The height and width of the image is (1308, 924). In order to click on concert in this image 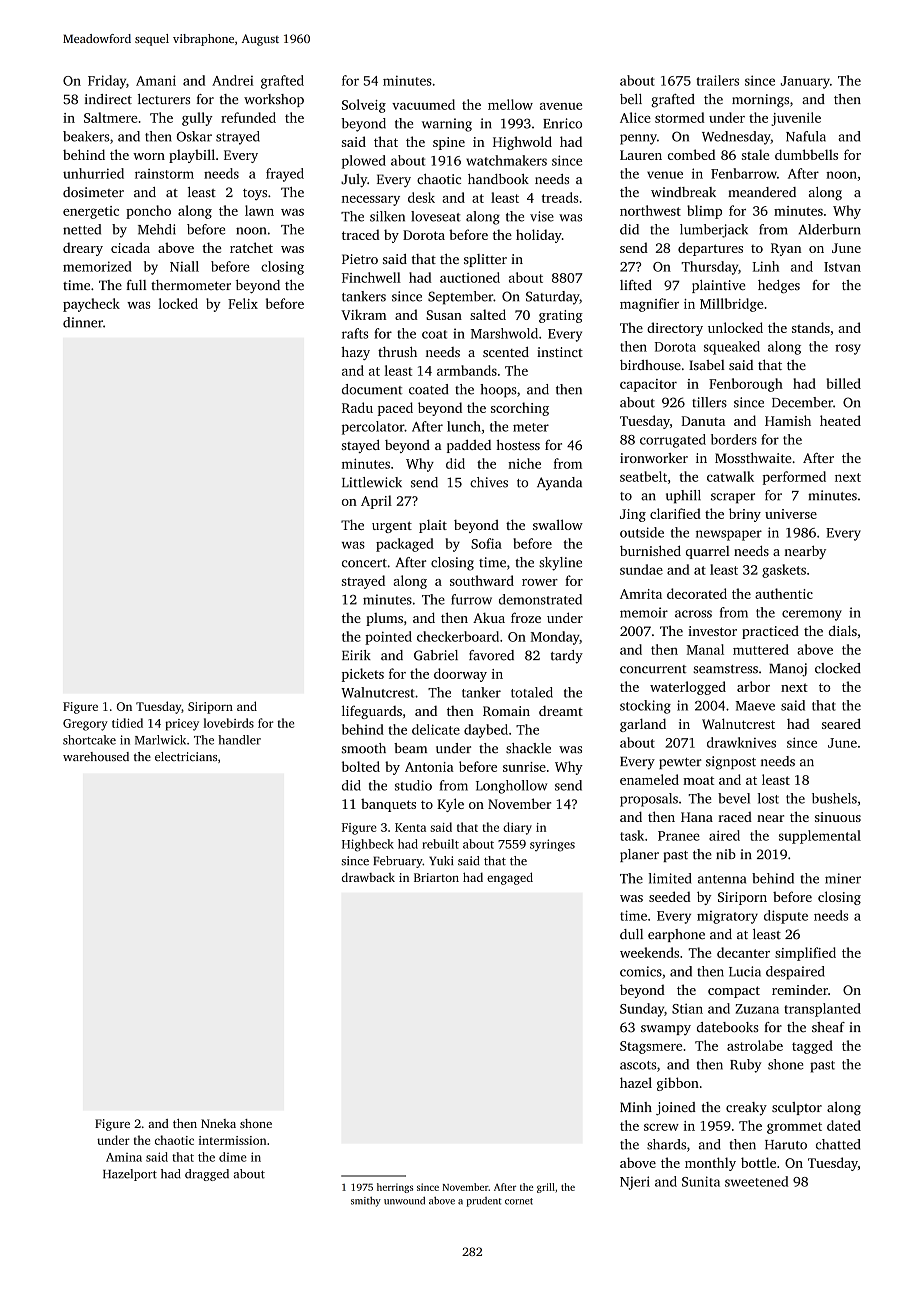, I will do `click(364, 563)`.
